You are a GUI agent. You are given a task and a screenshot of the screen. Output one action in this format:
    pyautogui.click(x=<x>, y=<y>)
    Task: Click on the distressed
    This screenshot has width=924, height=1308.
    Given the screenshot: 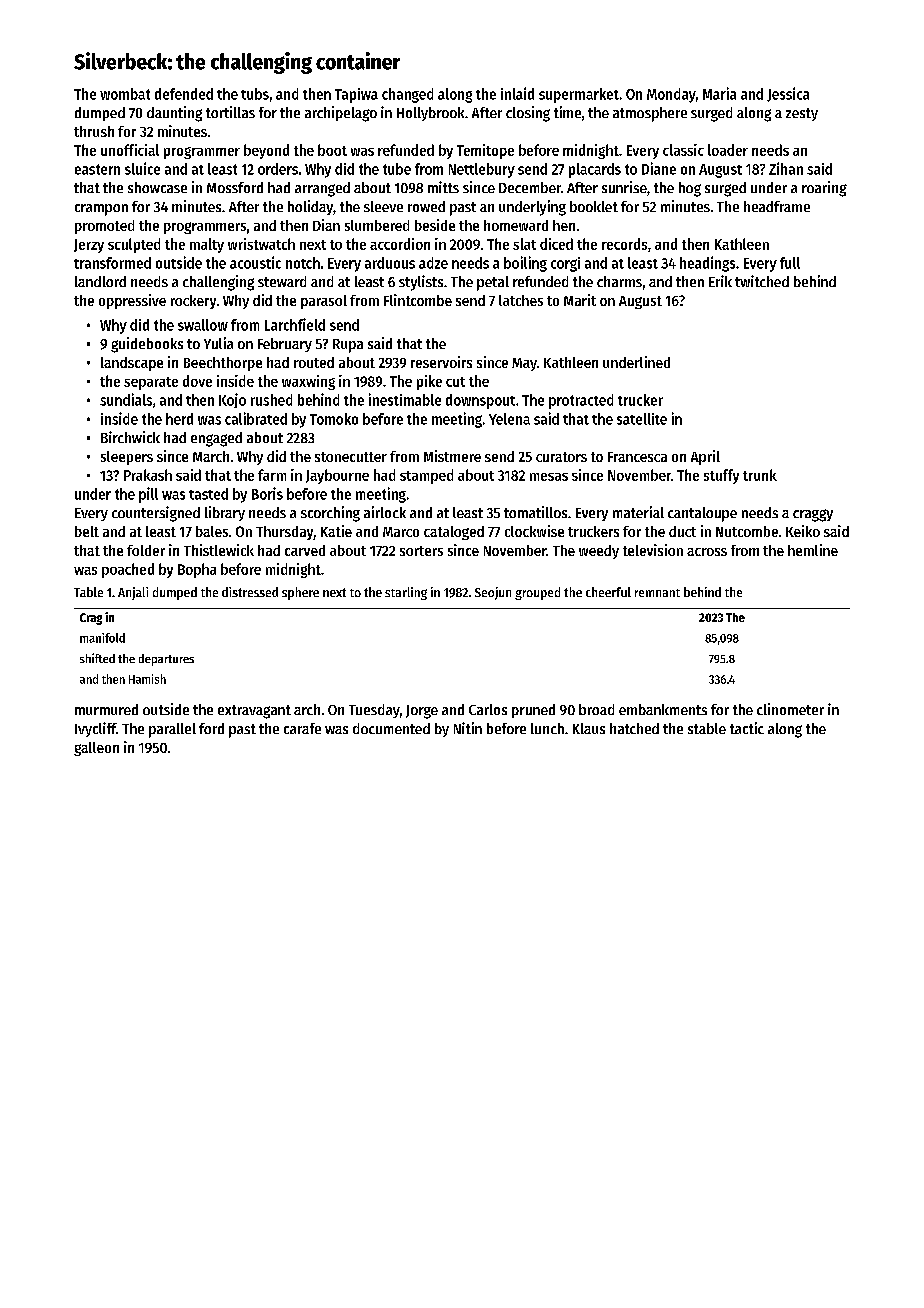 What is the action you would take?
    pyautogui.click(x=250, y=592)
